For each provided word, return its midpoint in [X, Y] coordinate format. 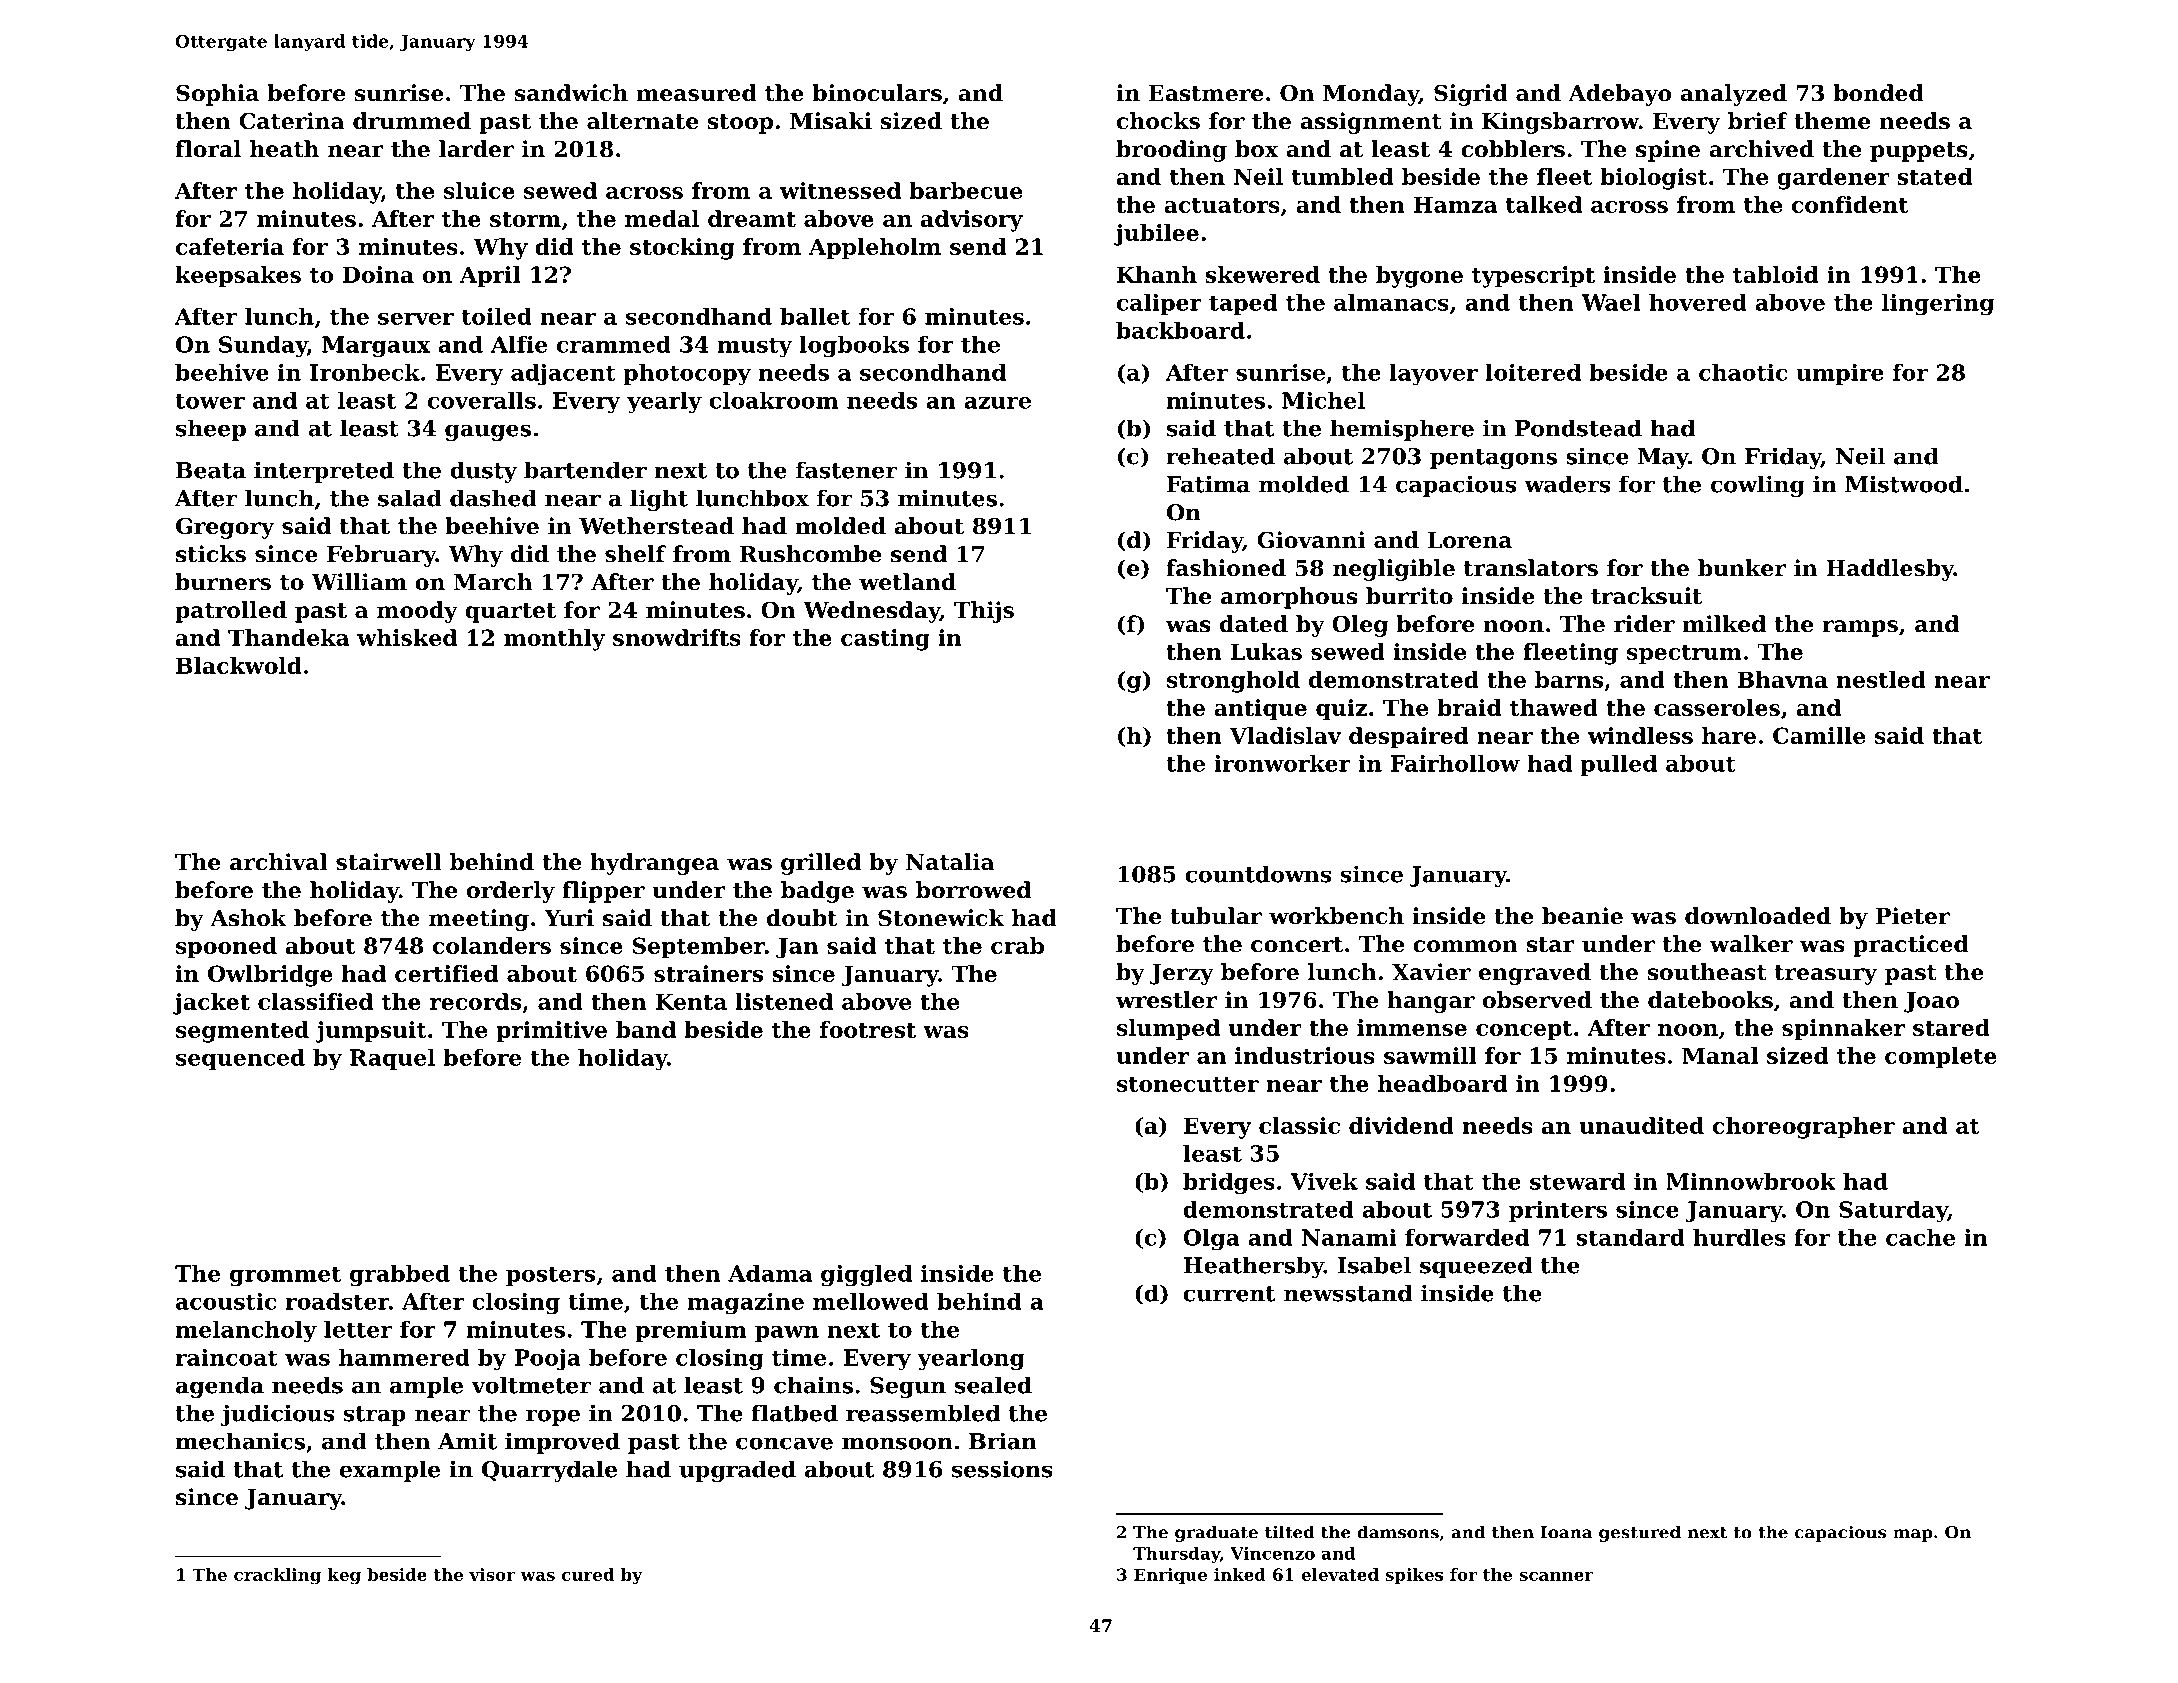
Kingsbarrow [1560, 123]
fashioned [1226, 568]
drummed [412, 121]
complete [1941, 1058]
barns [1569, 679]
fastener [846, 470]
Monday [1371, 95]
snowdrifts [677, 637]
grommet [285, 1276]
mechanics [240, 1441]
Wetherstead [656, 526]
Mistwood [1904, 484]
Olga [1211, 1239]
